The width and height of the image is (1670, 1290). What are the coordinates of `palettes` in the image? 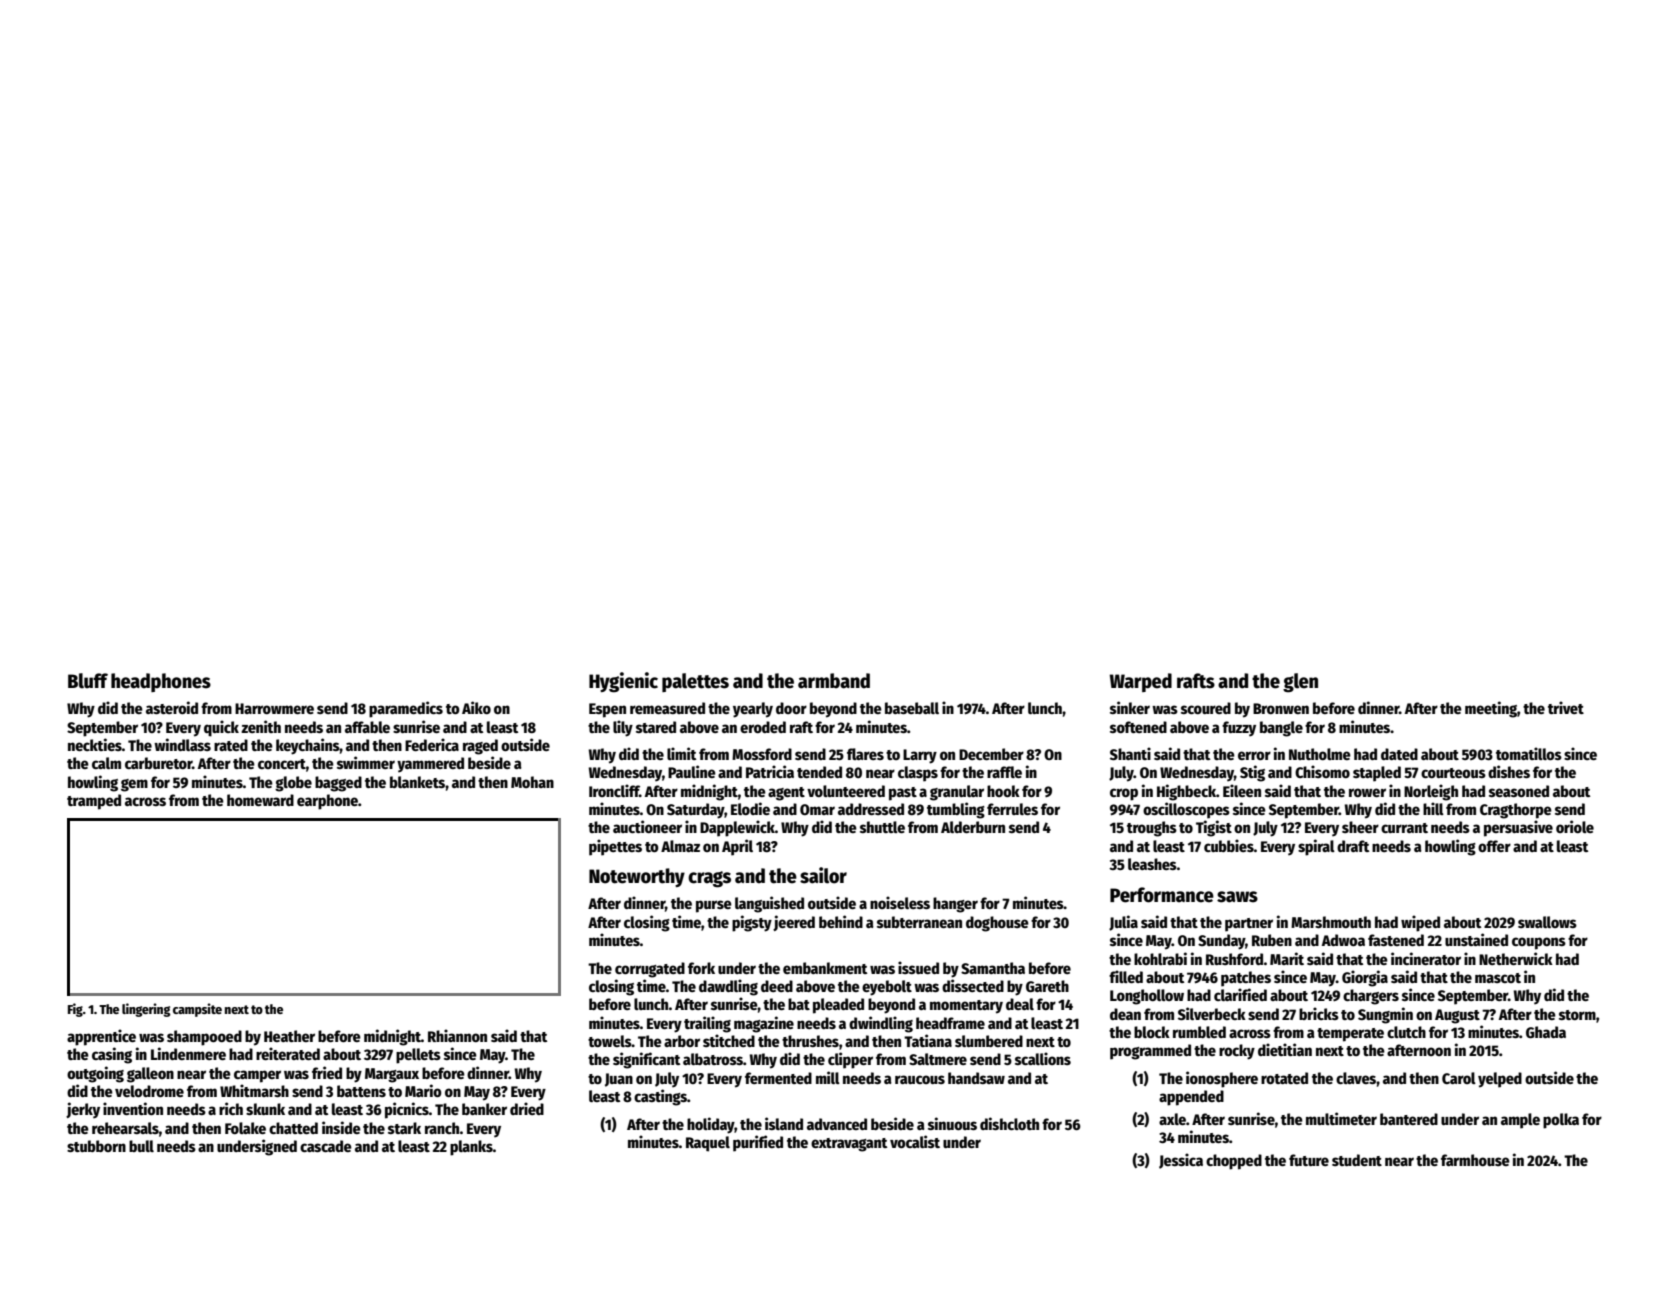 It's located at (695, 682).
